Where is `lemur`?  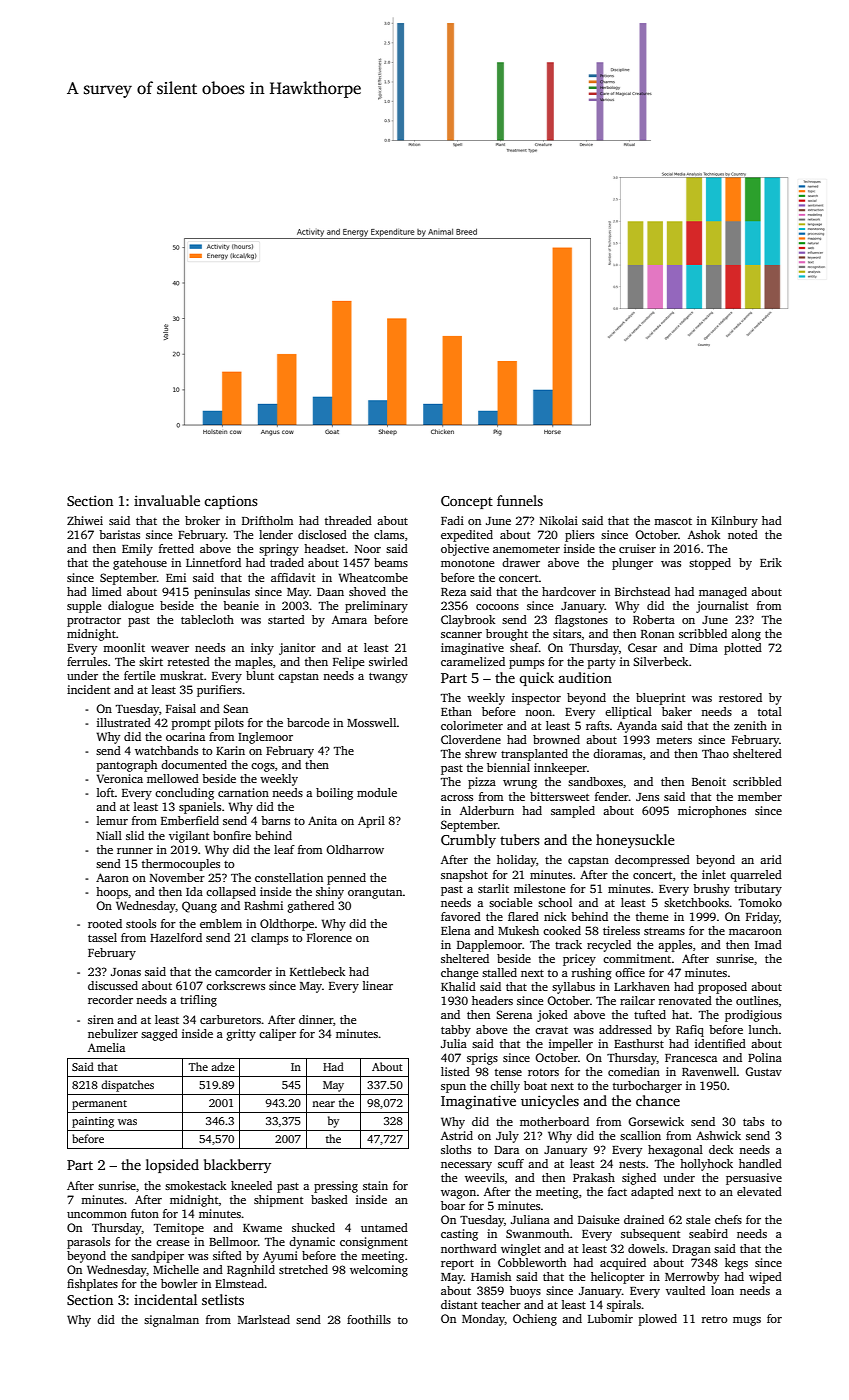 lemur is located at coordinates (112, 820).
